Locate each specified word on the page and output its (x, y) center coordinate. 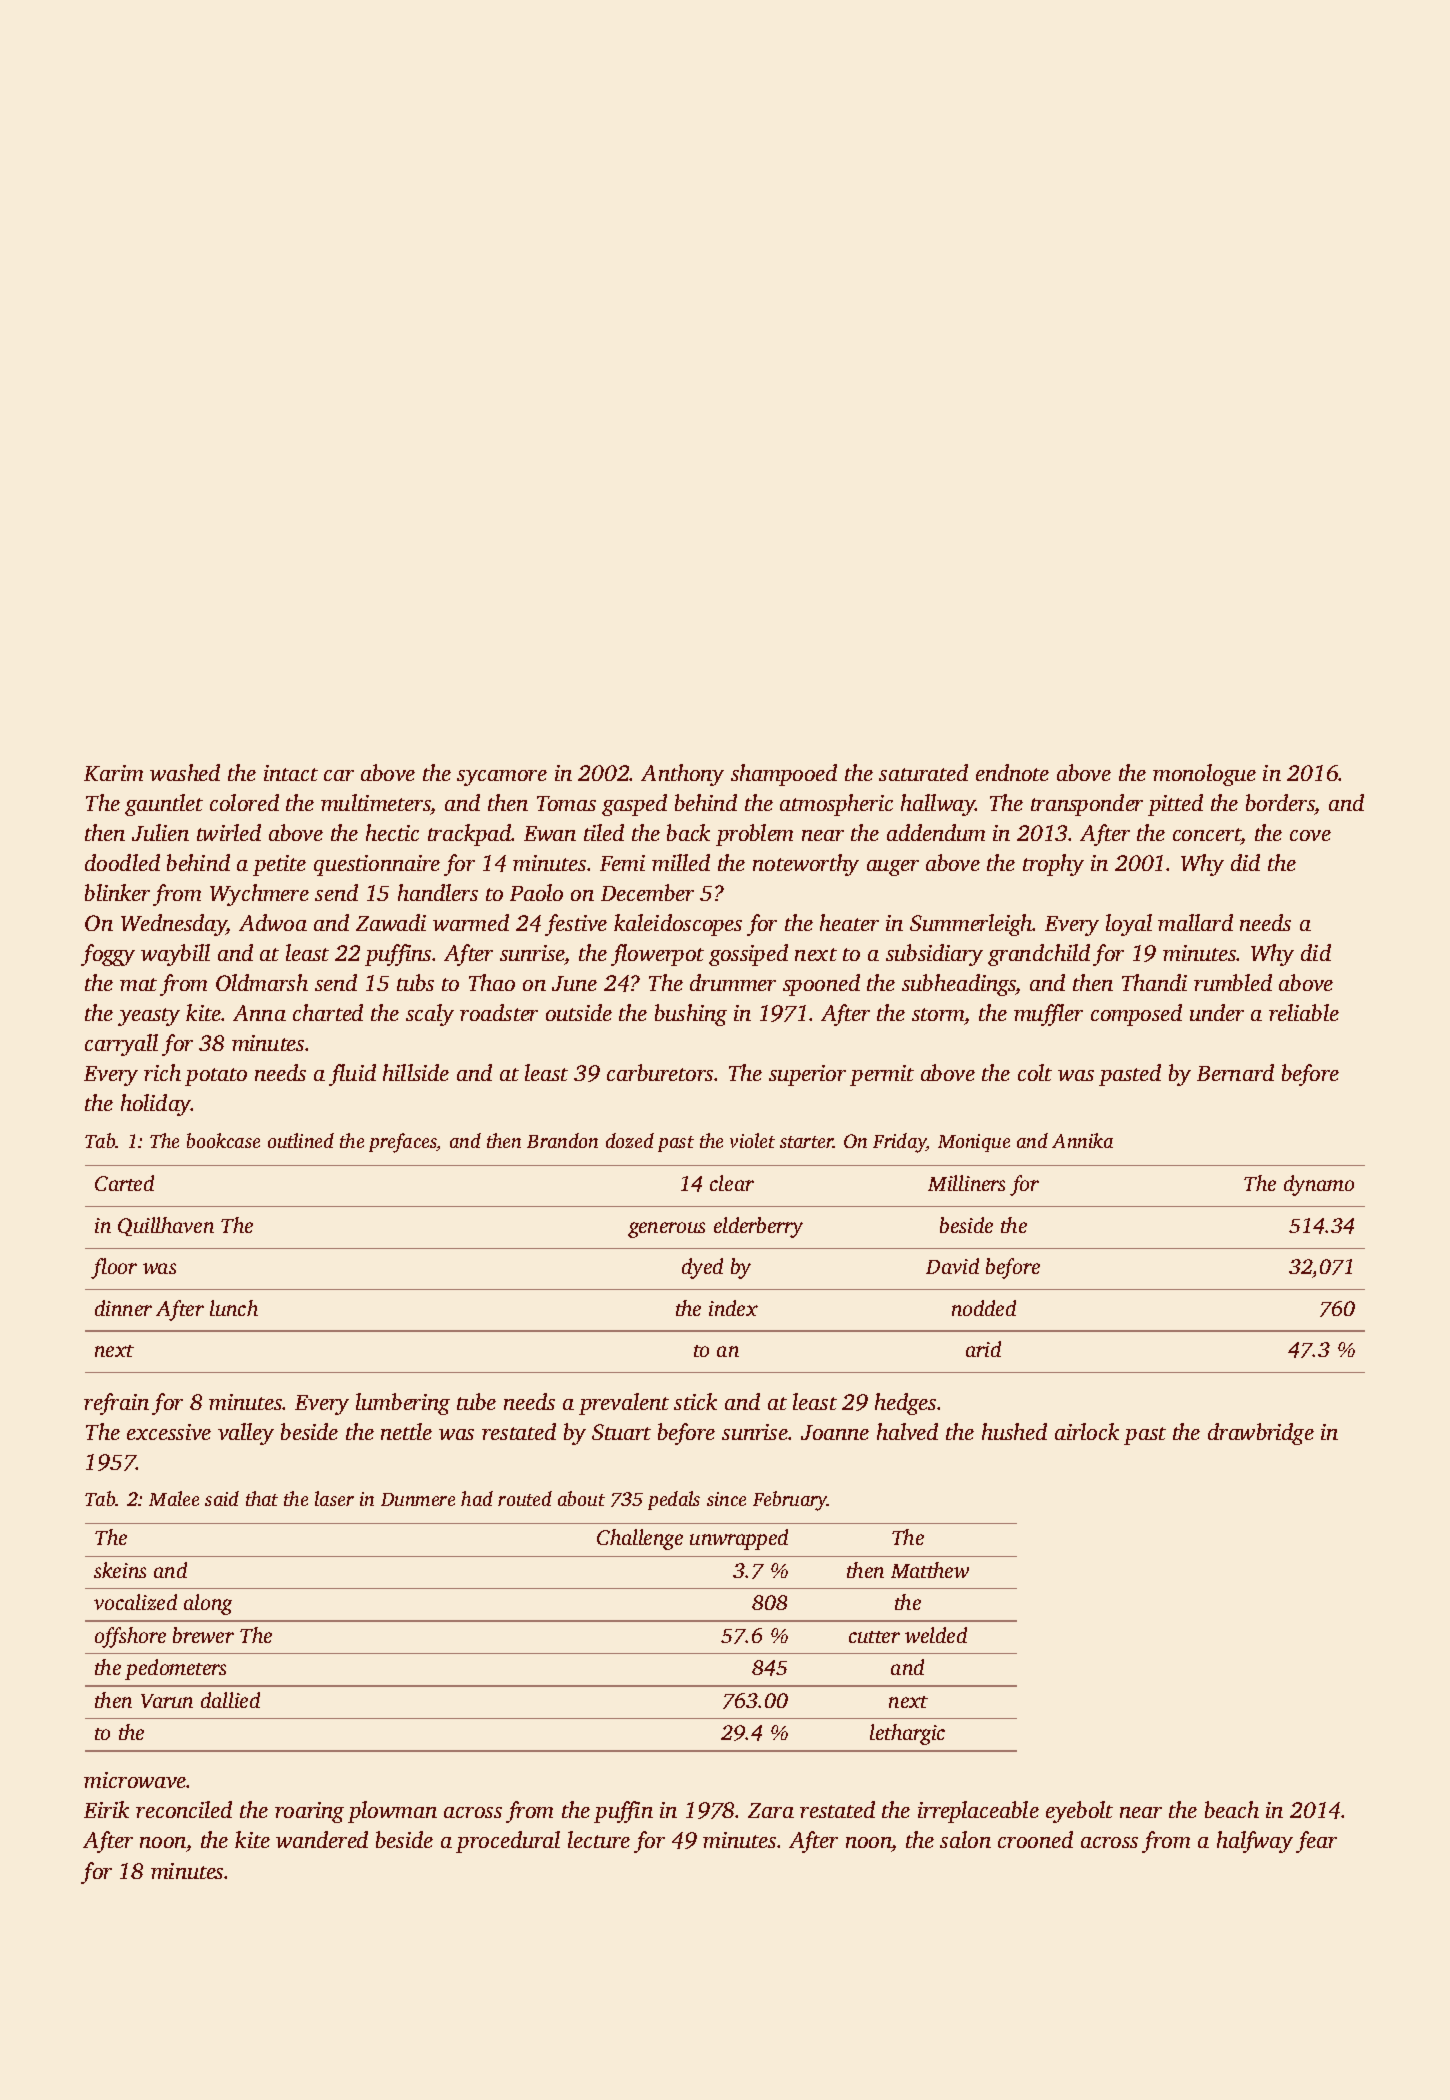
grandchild (1039, 955)
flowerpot (657, 955)
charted (328, 1012)
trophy (1053, 865)
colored (244, 802)
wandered (322, 1839)
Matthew (930, 1570)
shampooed (784, 775)
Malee (174, 1498)
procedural (508, 1842)
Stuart (621, 1432)
